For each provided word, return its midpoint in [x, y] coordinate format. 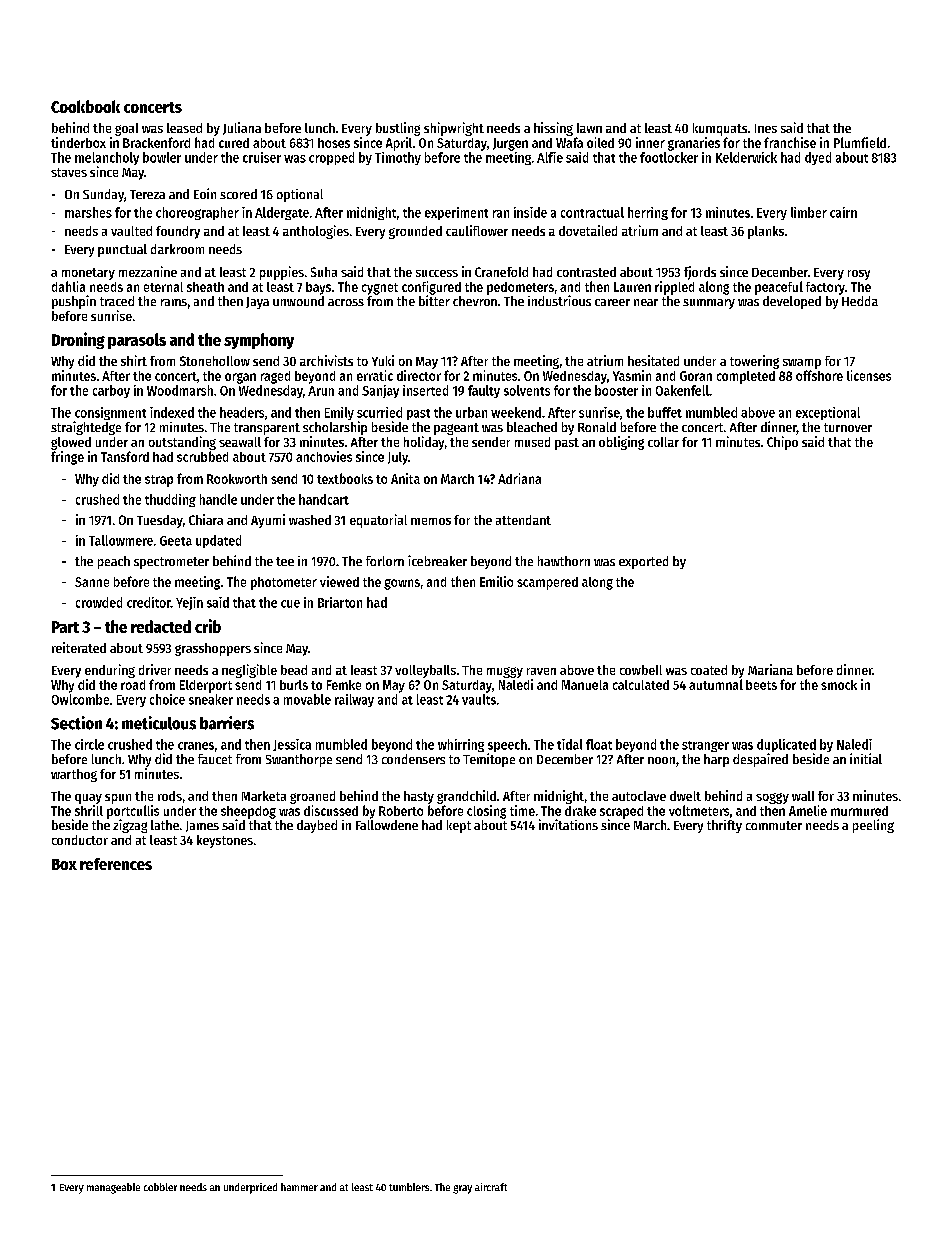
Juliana [242, 128]
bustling [398, 129]
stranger [705, 746]
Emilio [496, 581]
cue [290, 604]
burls [294, 685]
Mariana [770, 669]
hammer [299, 1187]
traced [117, 301]
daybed [317, 826]
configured [431, 288]
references [116, 864]
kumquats [720, 129]
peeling [873, 826]
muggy [505, 672]
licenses [869, 375]
